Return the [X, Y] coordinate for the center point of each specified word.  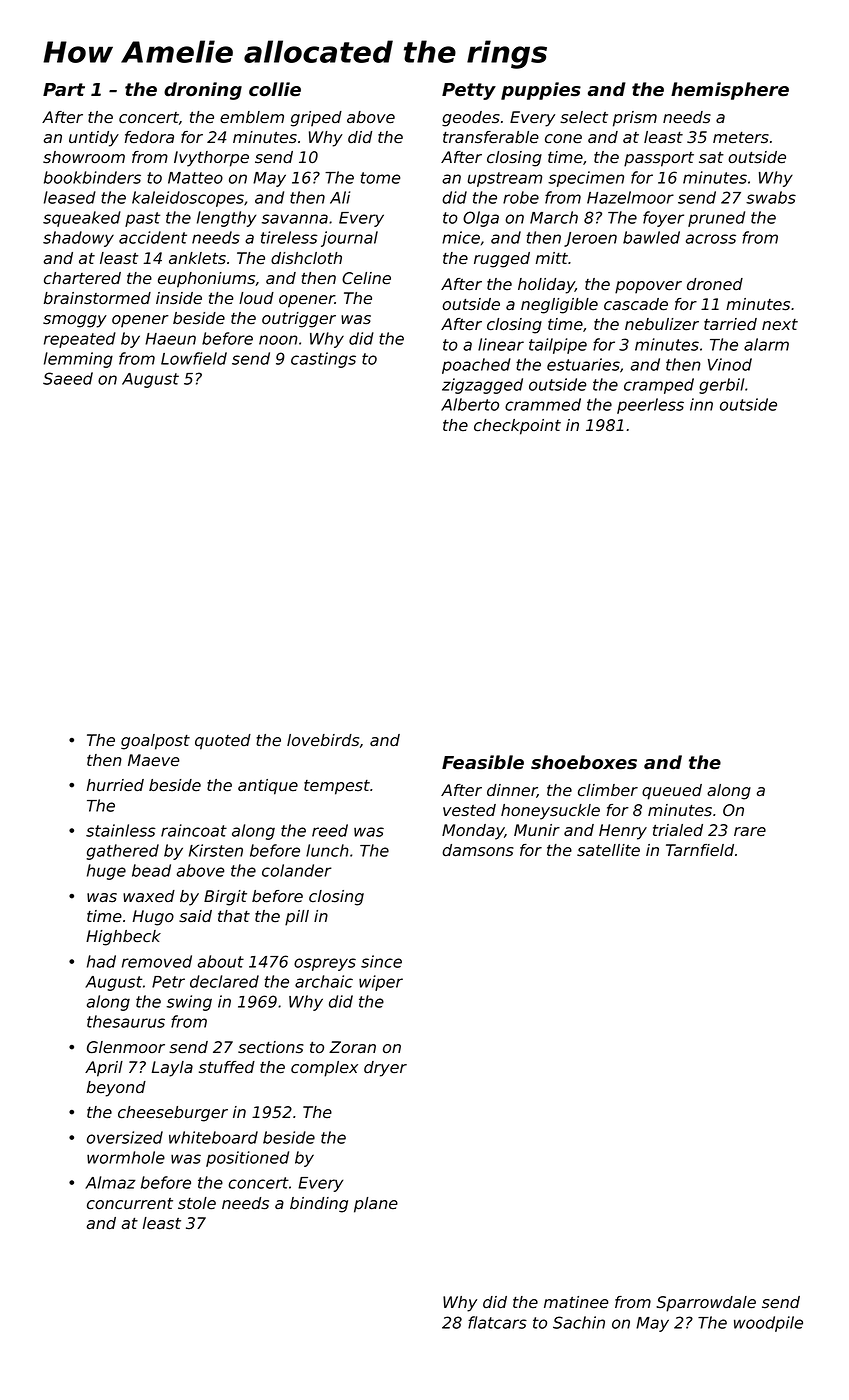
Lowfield [194, 358]
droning [203, 91]
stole [197, 1203]
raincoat [194, 830]
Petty [469, 91]
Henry [623, 832]
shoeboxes [584, 762]
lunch [327, 850]
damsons [478, 850]
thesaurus [126, 1021]
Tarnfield [700, 850]
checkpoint [517, 427]
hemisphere [730, 91]
